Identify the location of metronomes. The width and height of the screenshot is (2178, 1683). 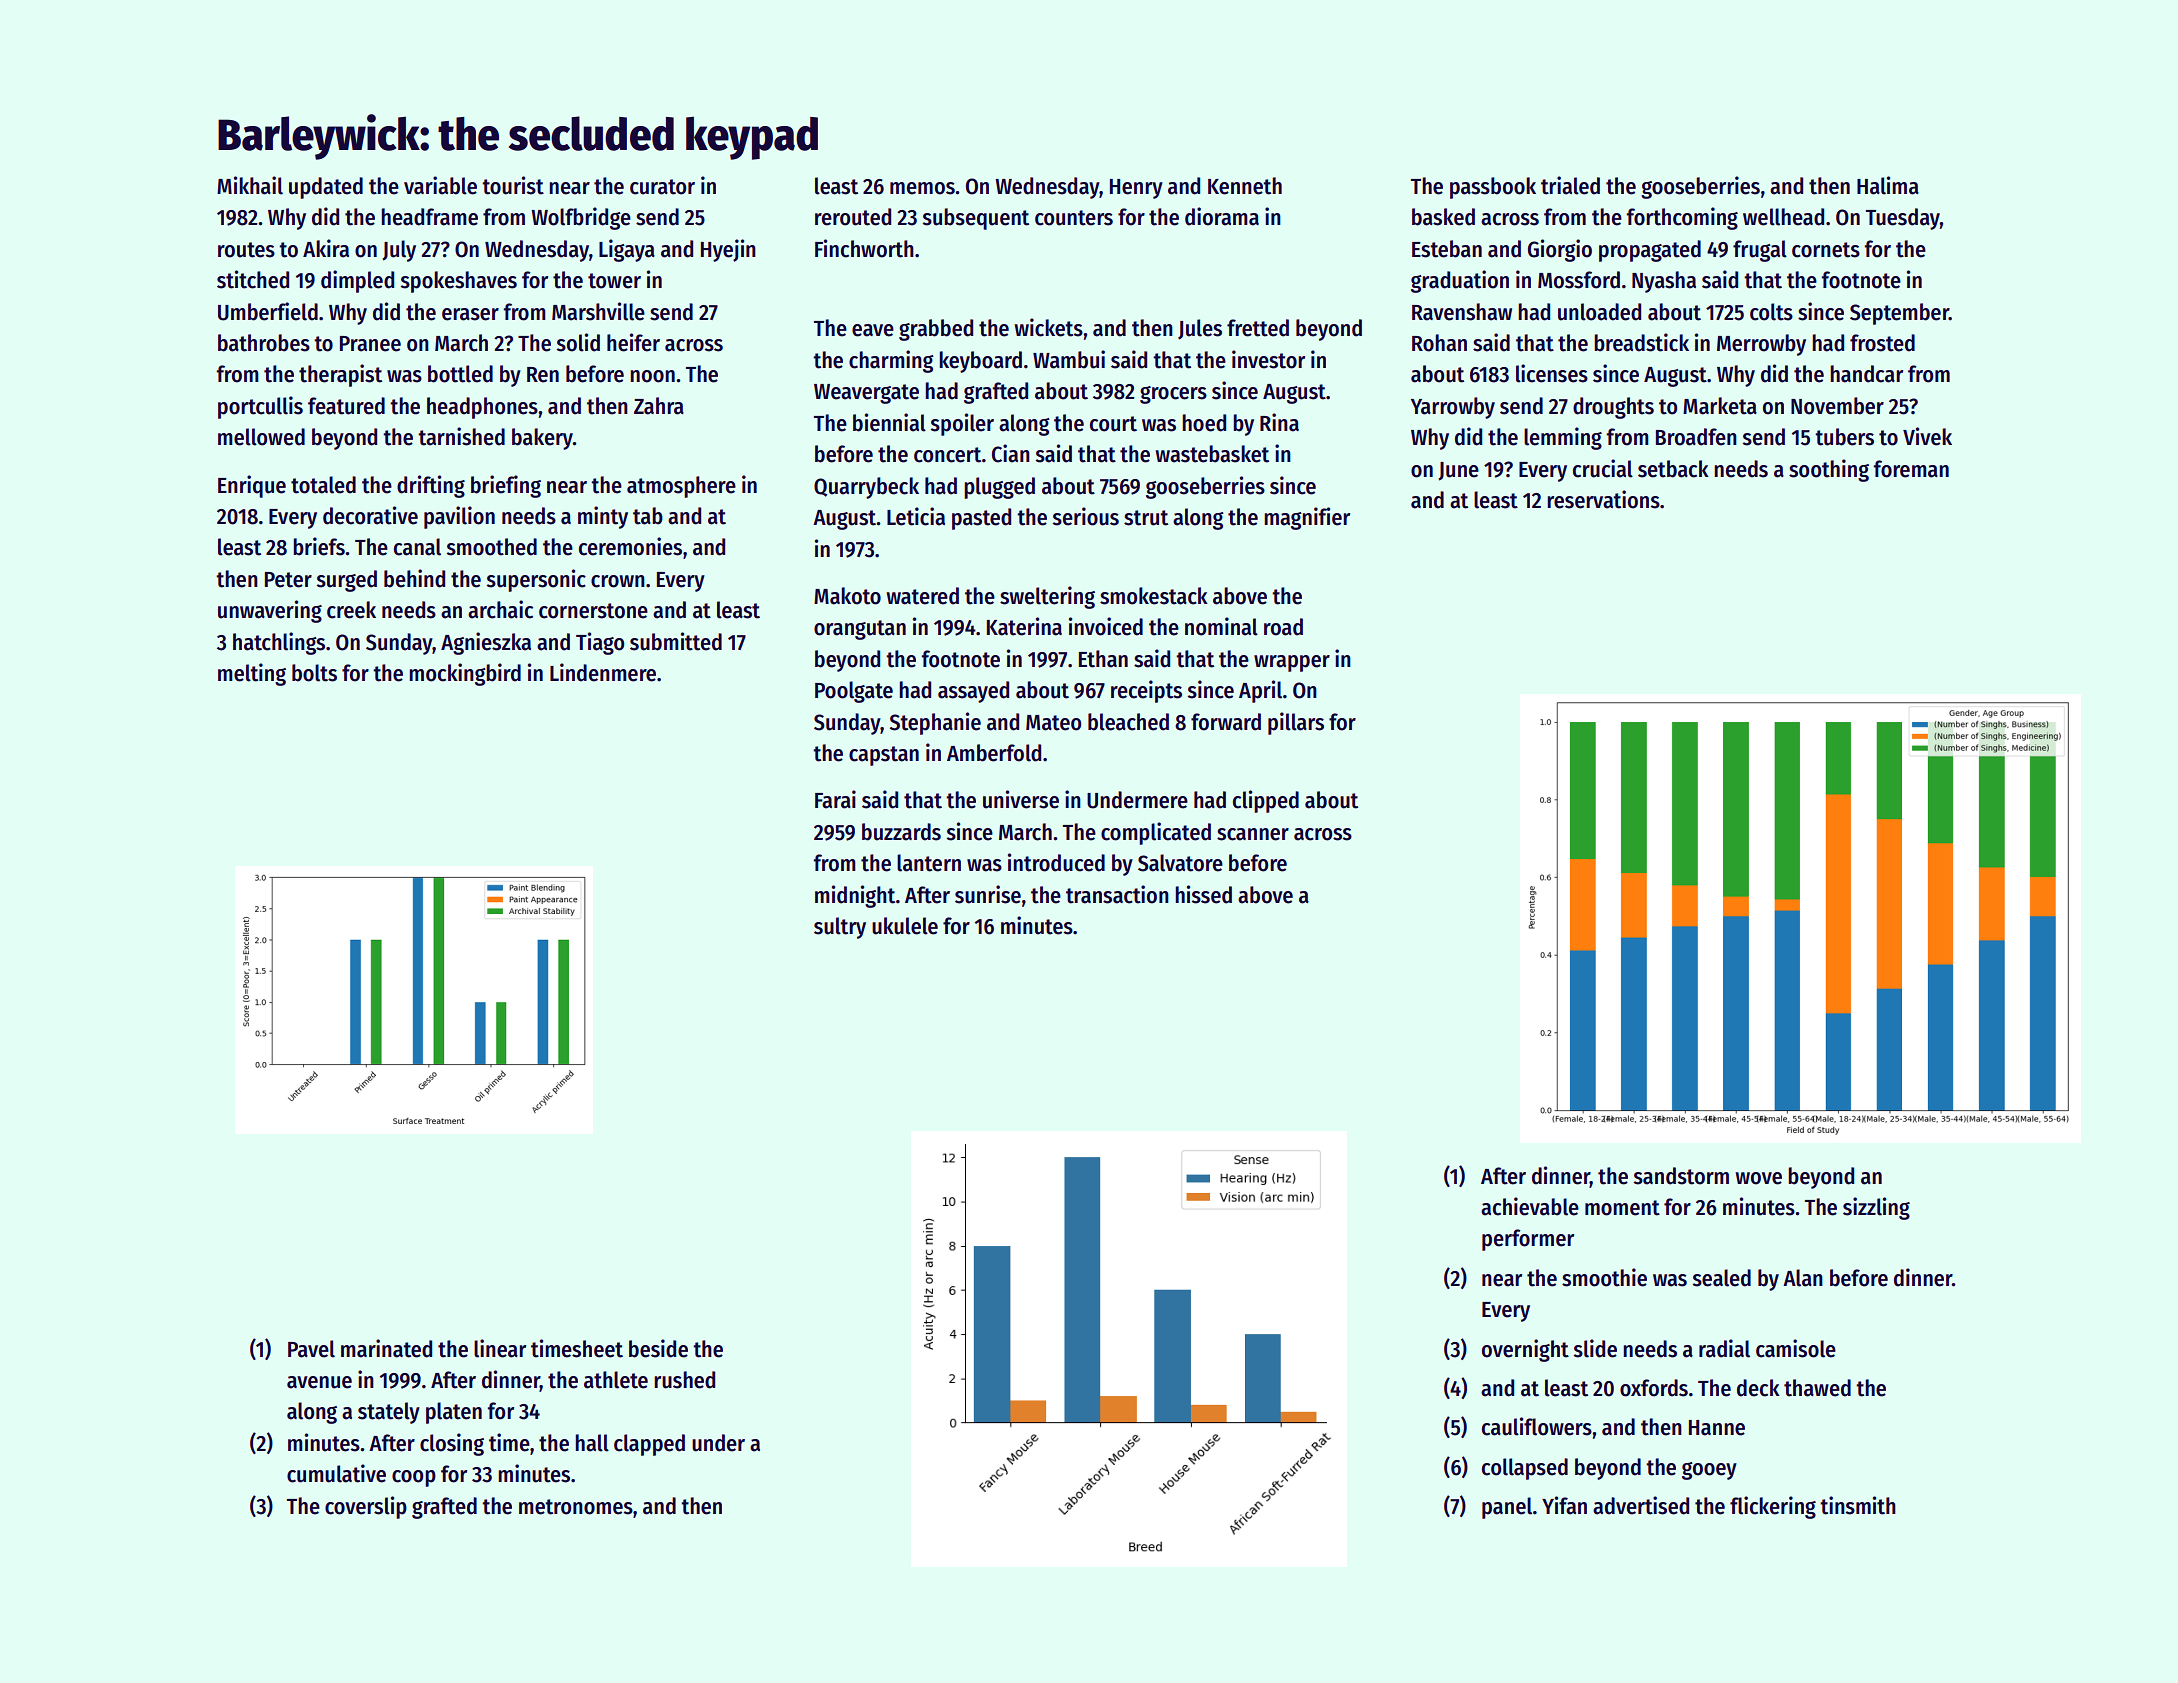
(576, 1507).
